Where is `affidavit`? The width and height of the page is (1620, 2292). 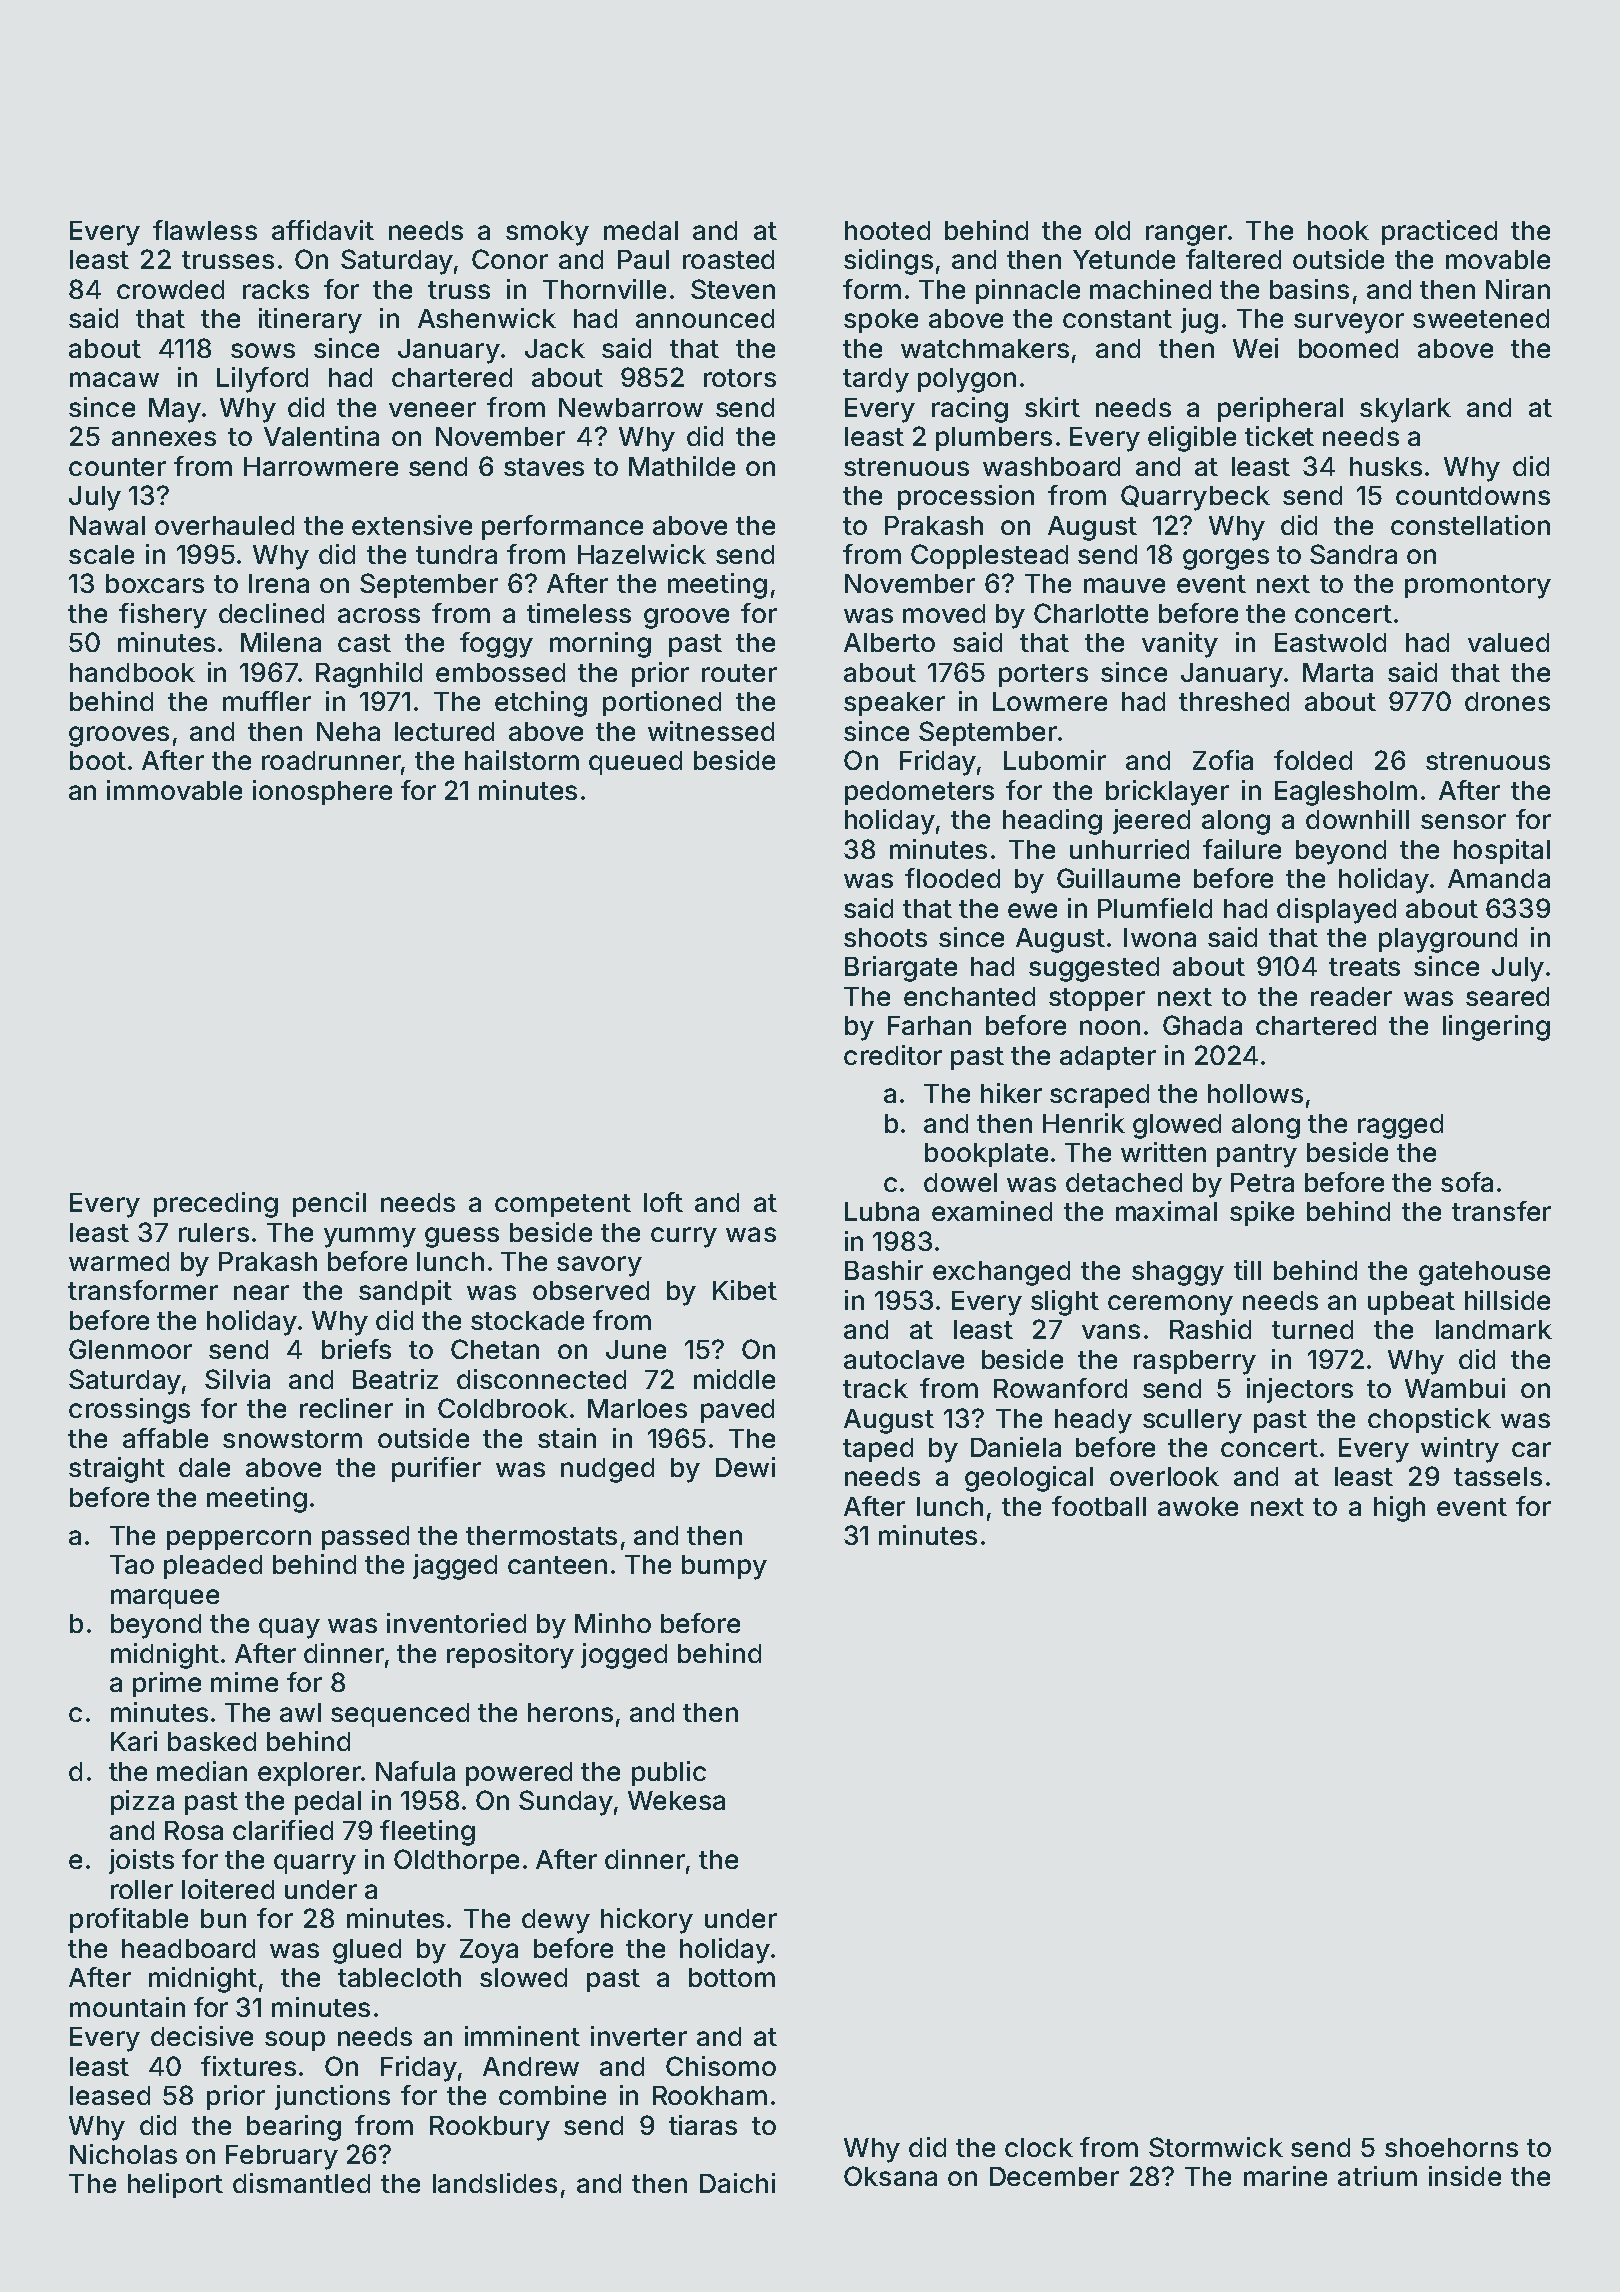 affidavit is located at coordinates (323, 230).
